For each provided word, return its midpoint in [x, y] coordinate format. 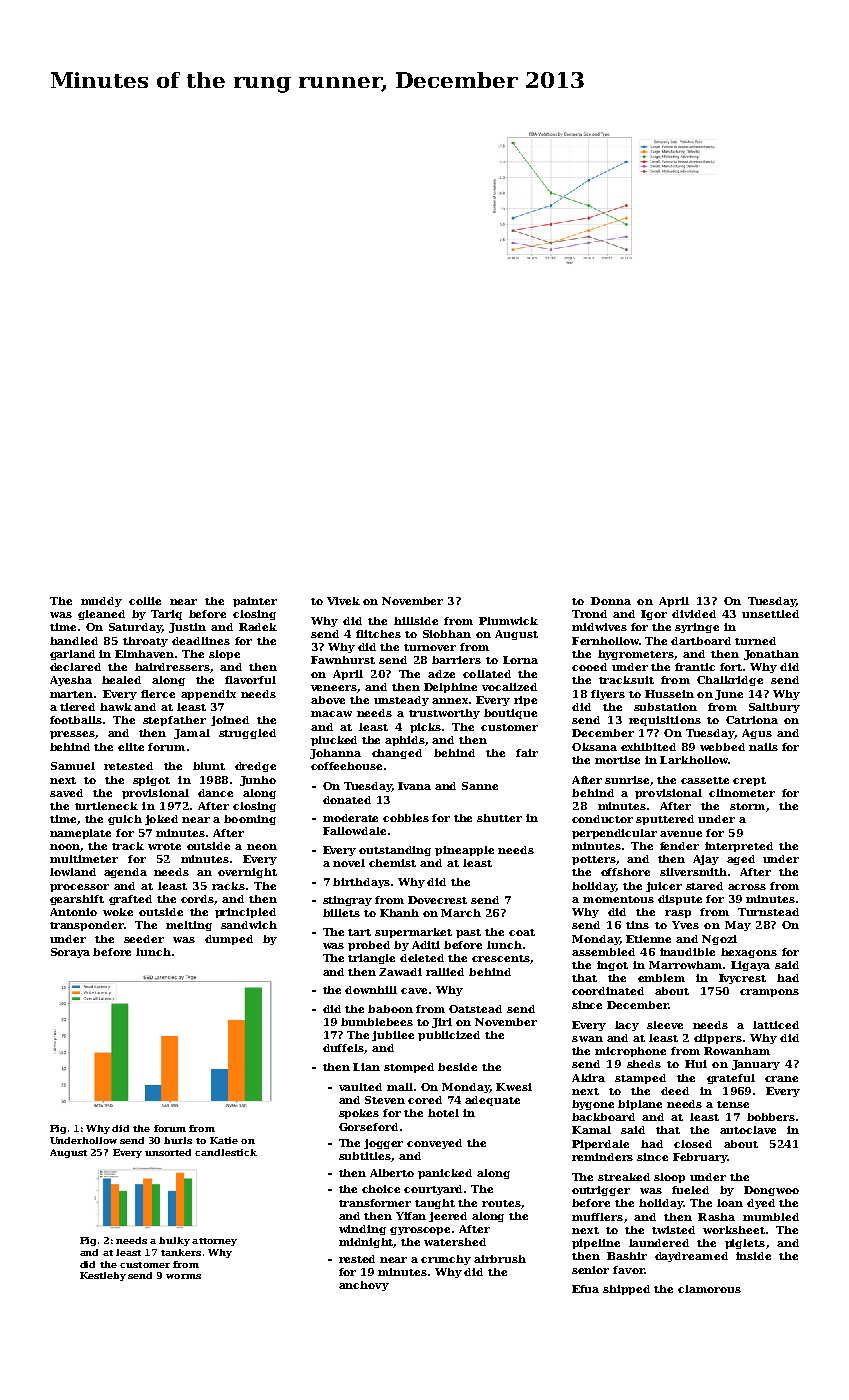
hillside [416, 621]
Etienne [648, 939]
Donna [611, 601]
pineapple [464, 851]
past [468, 933]
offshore [625, 872]
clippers [718, 1039]
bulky [174, 1241]
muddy [101, 602]
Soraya [70, 953]
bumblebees [377, 1022]
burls [178, 1140]
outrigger [601, 1191]
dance [215, 793]
